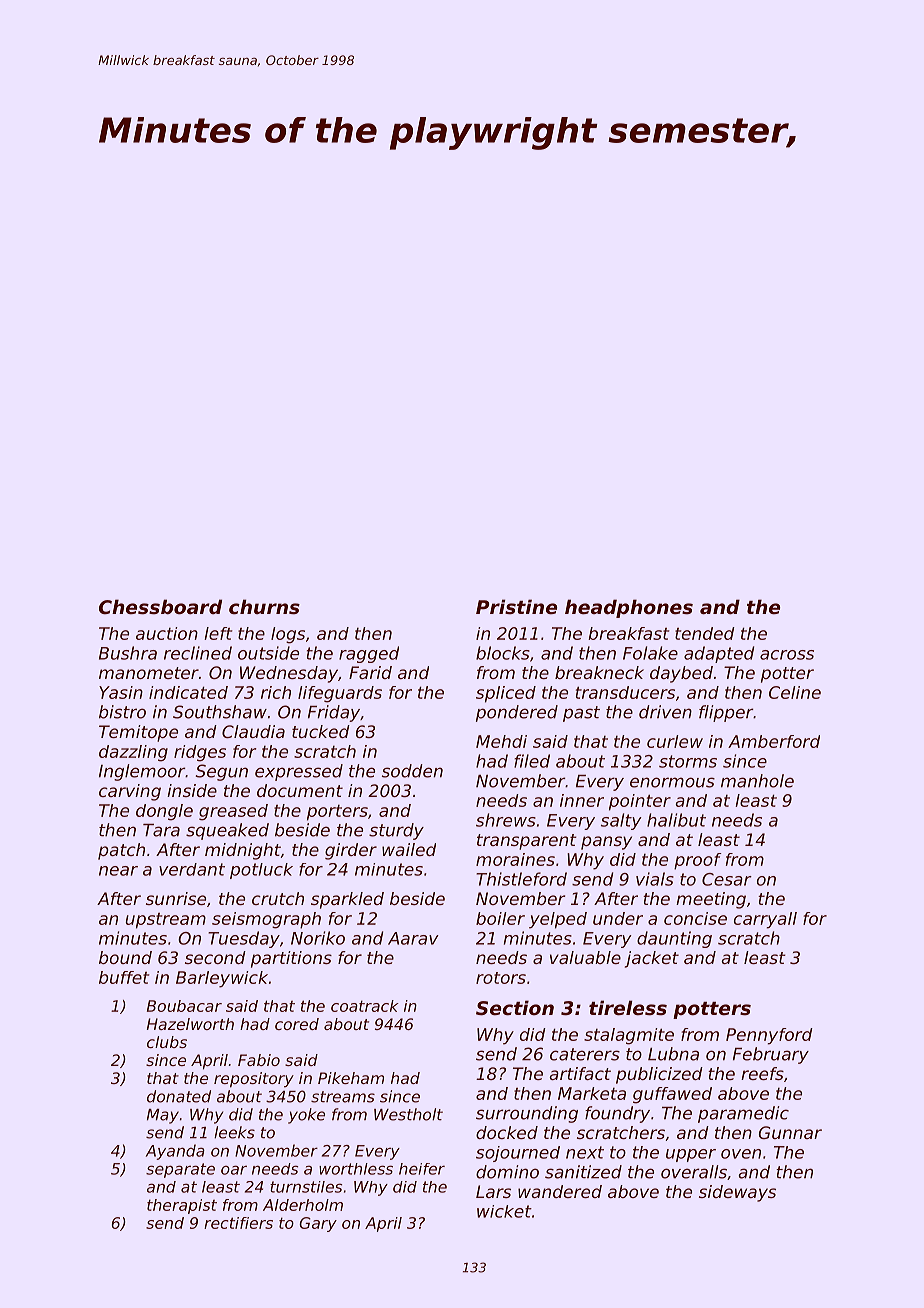 Image resolution: width=924 pixels, height=1308 pixels. I want to click on headphones, so click(629, 608).
